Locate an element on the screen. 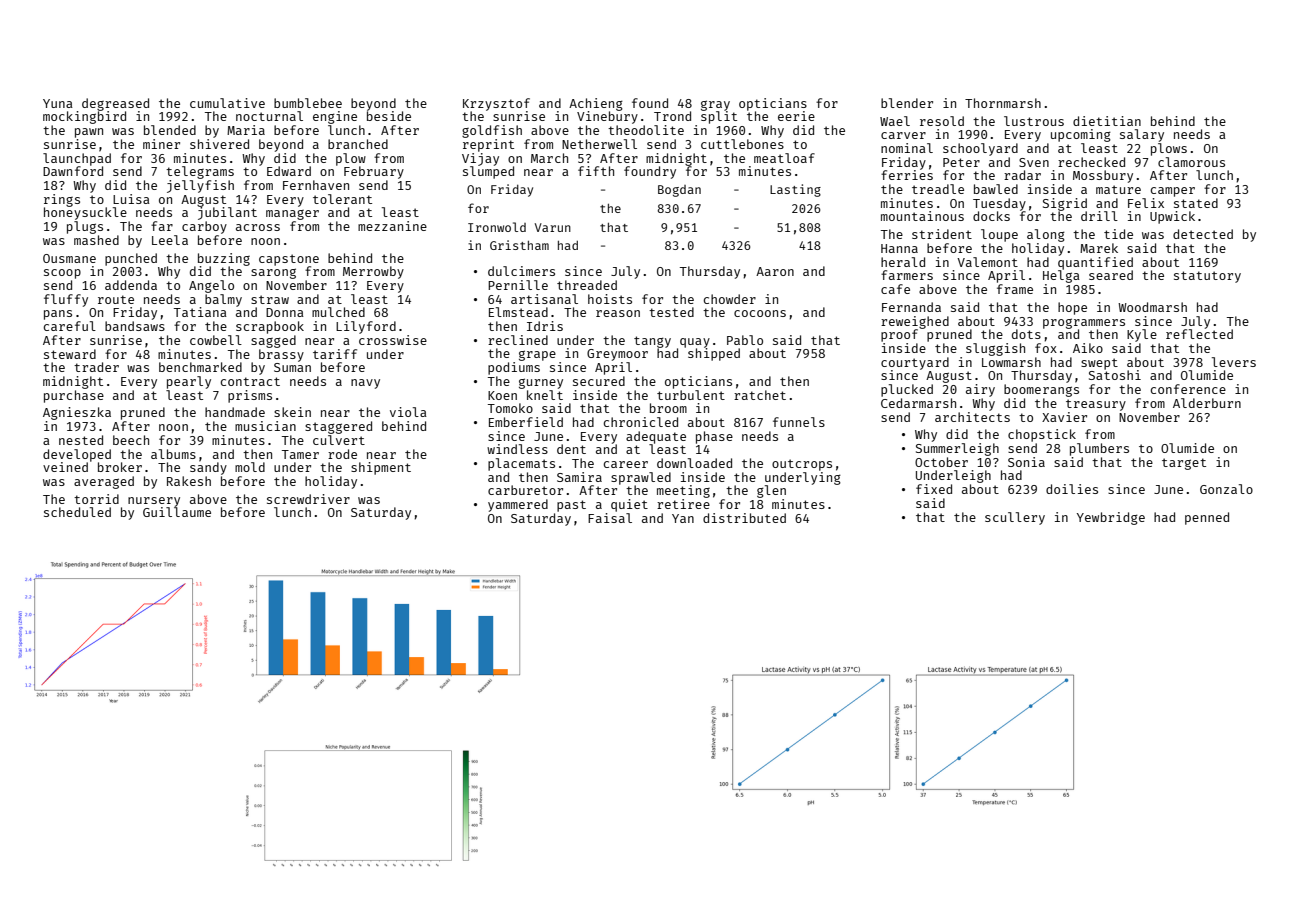 The width and height of the screenshot is (1308, 924). podiums is located at coordinates (514, 368).
